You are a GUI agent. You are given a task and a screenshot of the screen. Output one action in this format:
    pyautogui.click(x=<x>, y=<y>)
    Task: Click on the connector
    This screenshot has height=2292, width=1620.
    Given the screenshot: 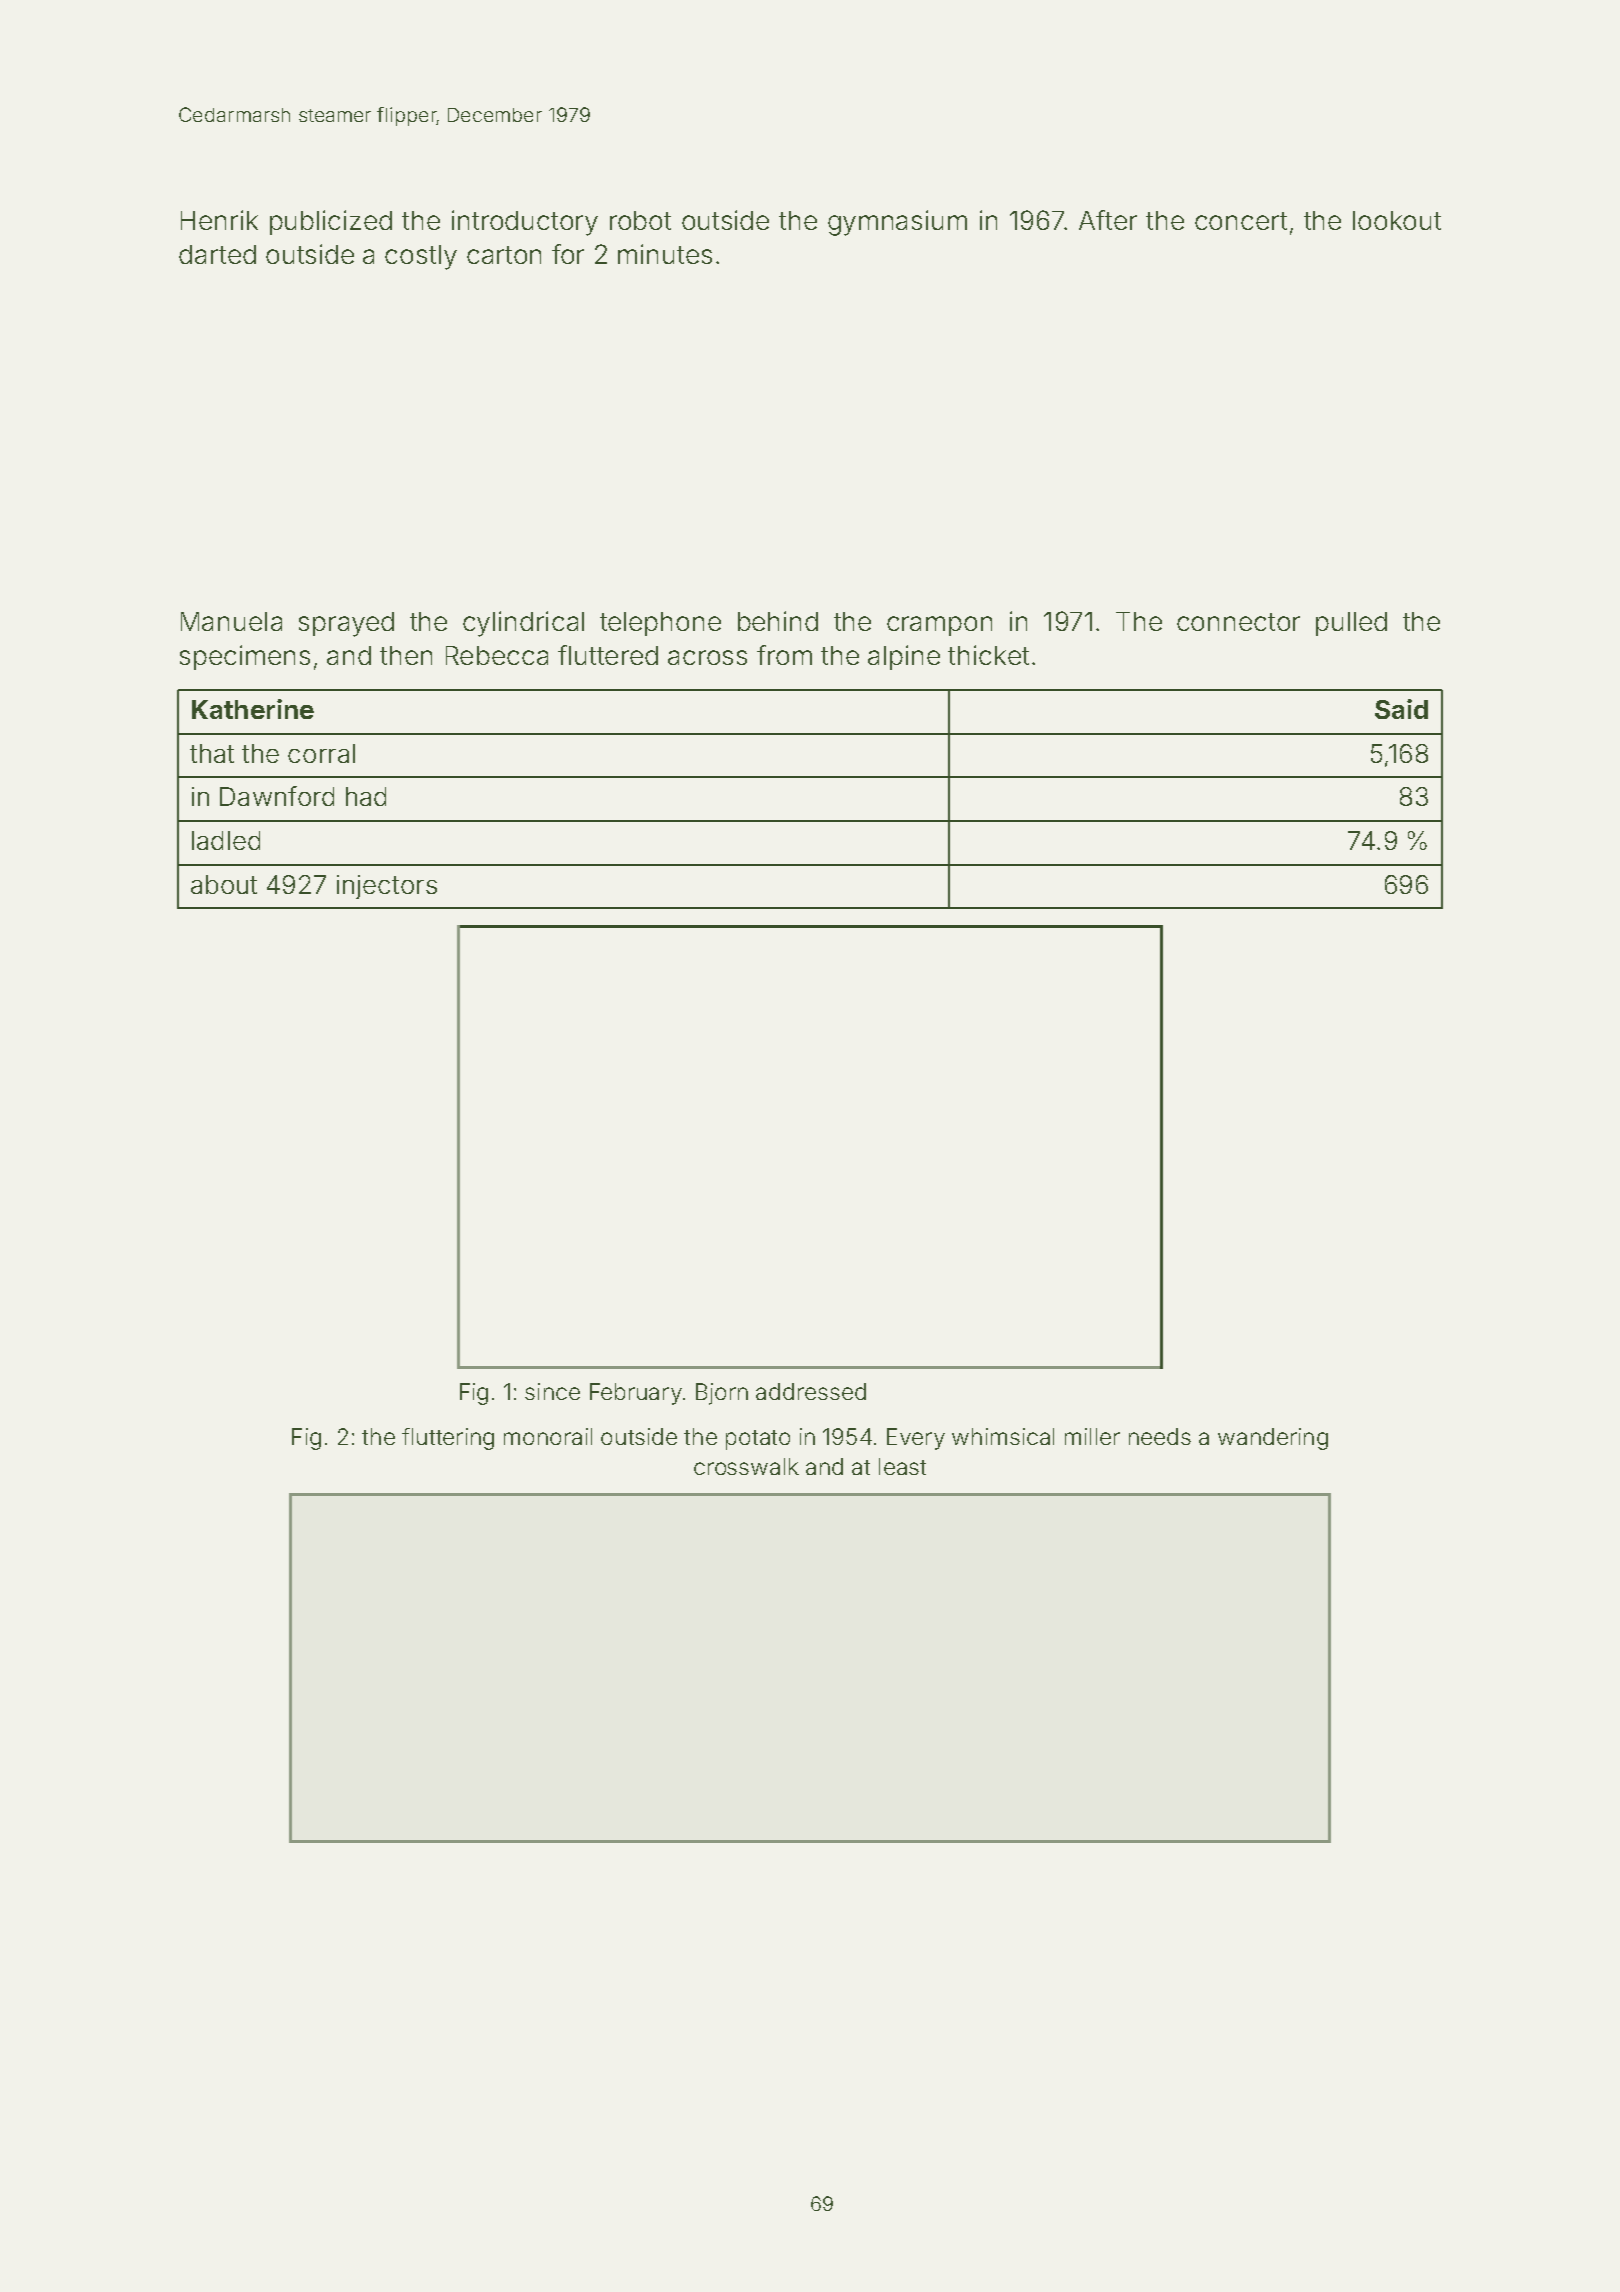 What is the action you would take?
    pyautogui.click(x=1238, y=622)
